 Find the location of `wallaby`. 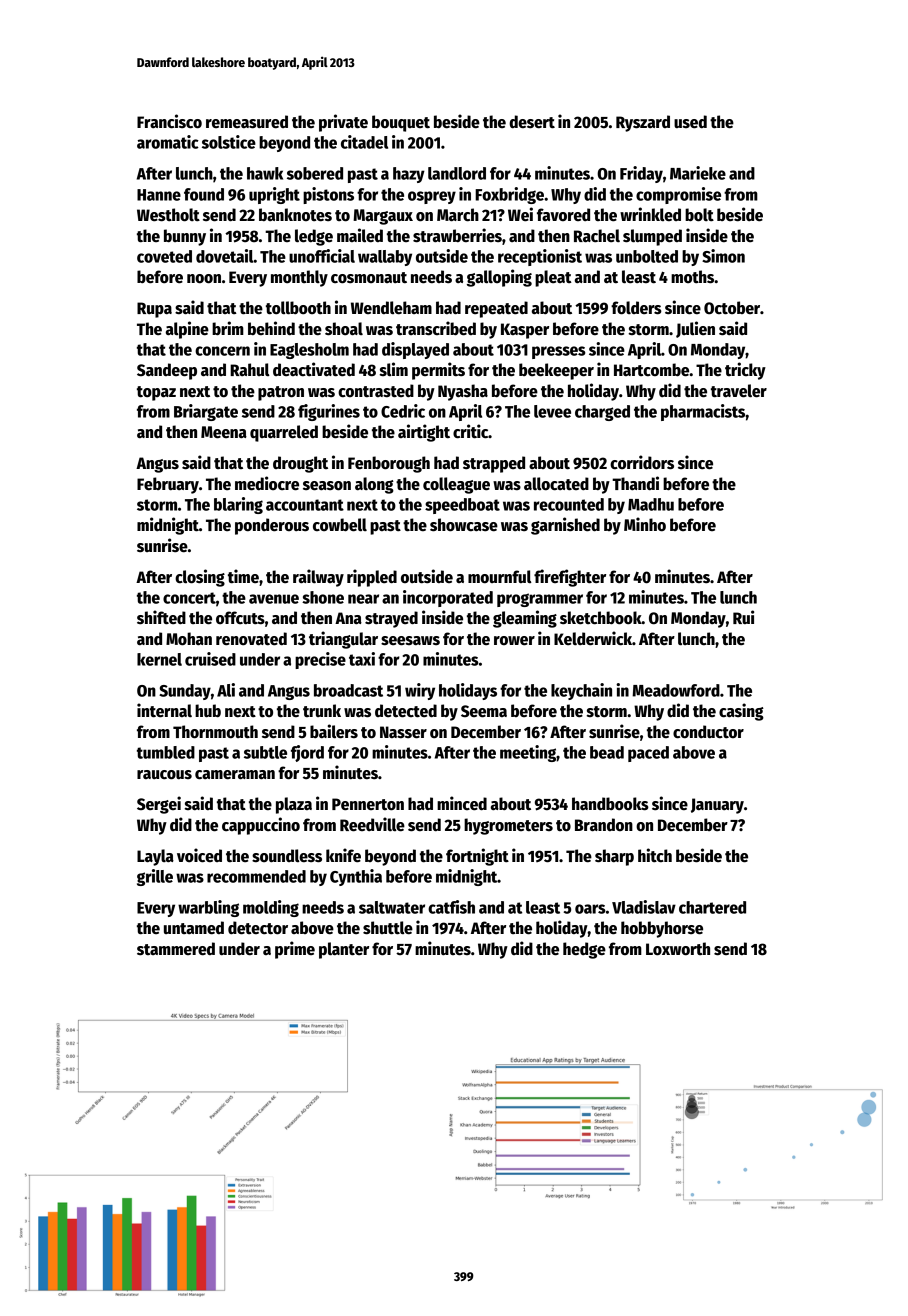

wallaby is located at coordinates (385, 258).
